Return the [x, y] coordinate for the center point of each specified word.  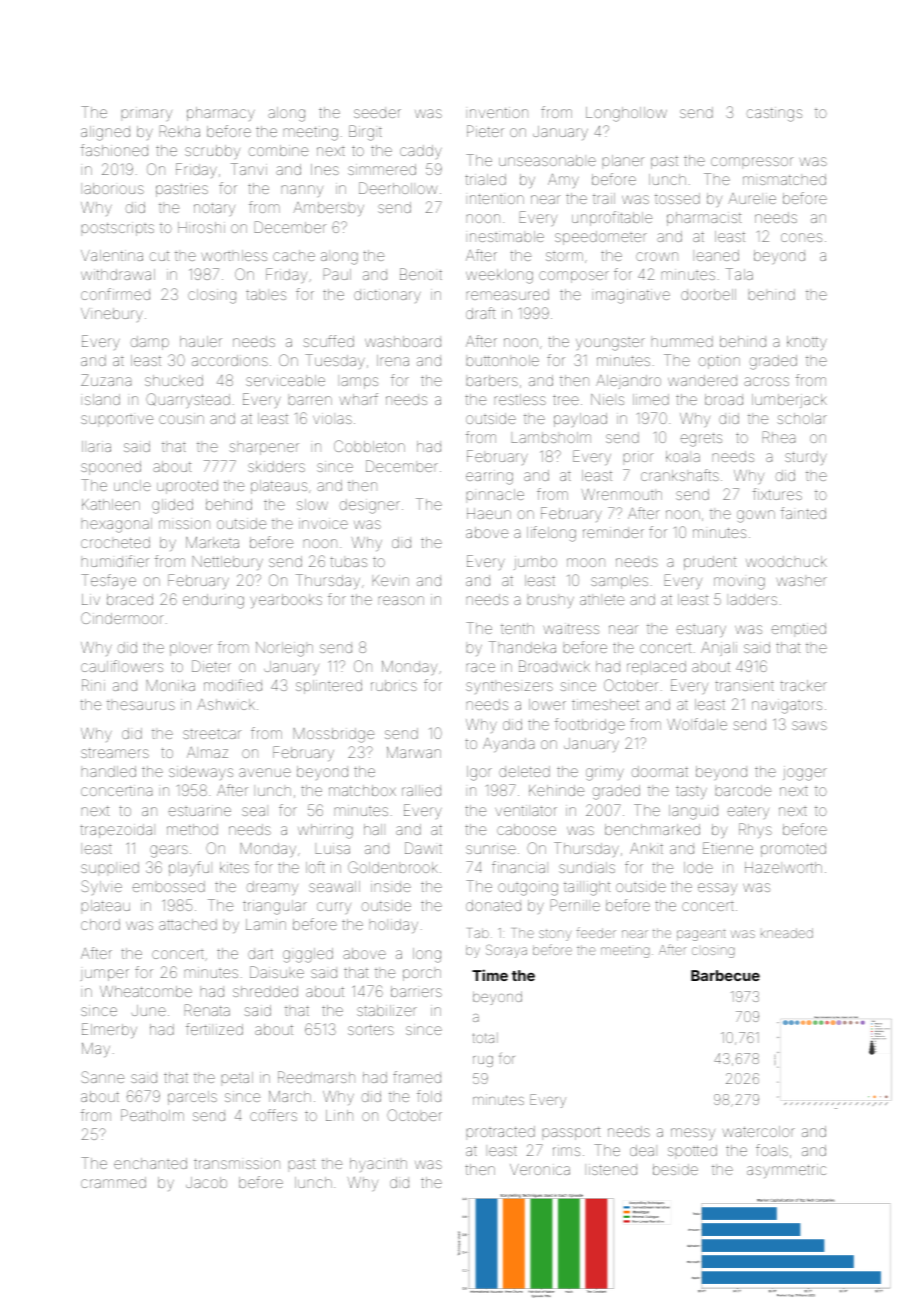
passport [571, 1133]
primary [147, 115]
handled [109, 771]
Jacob [206, 1182]
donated [493, 905]
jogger [805, 773]
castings [774, 114]
